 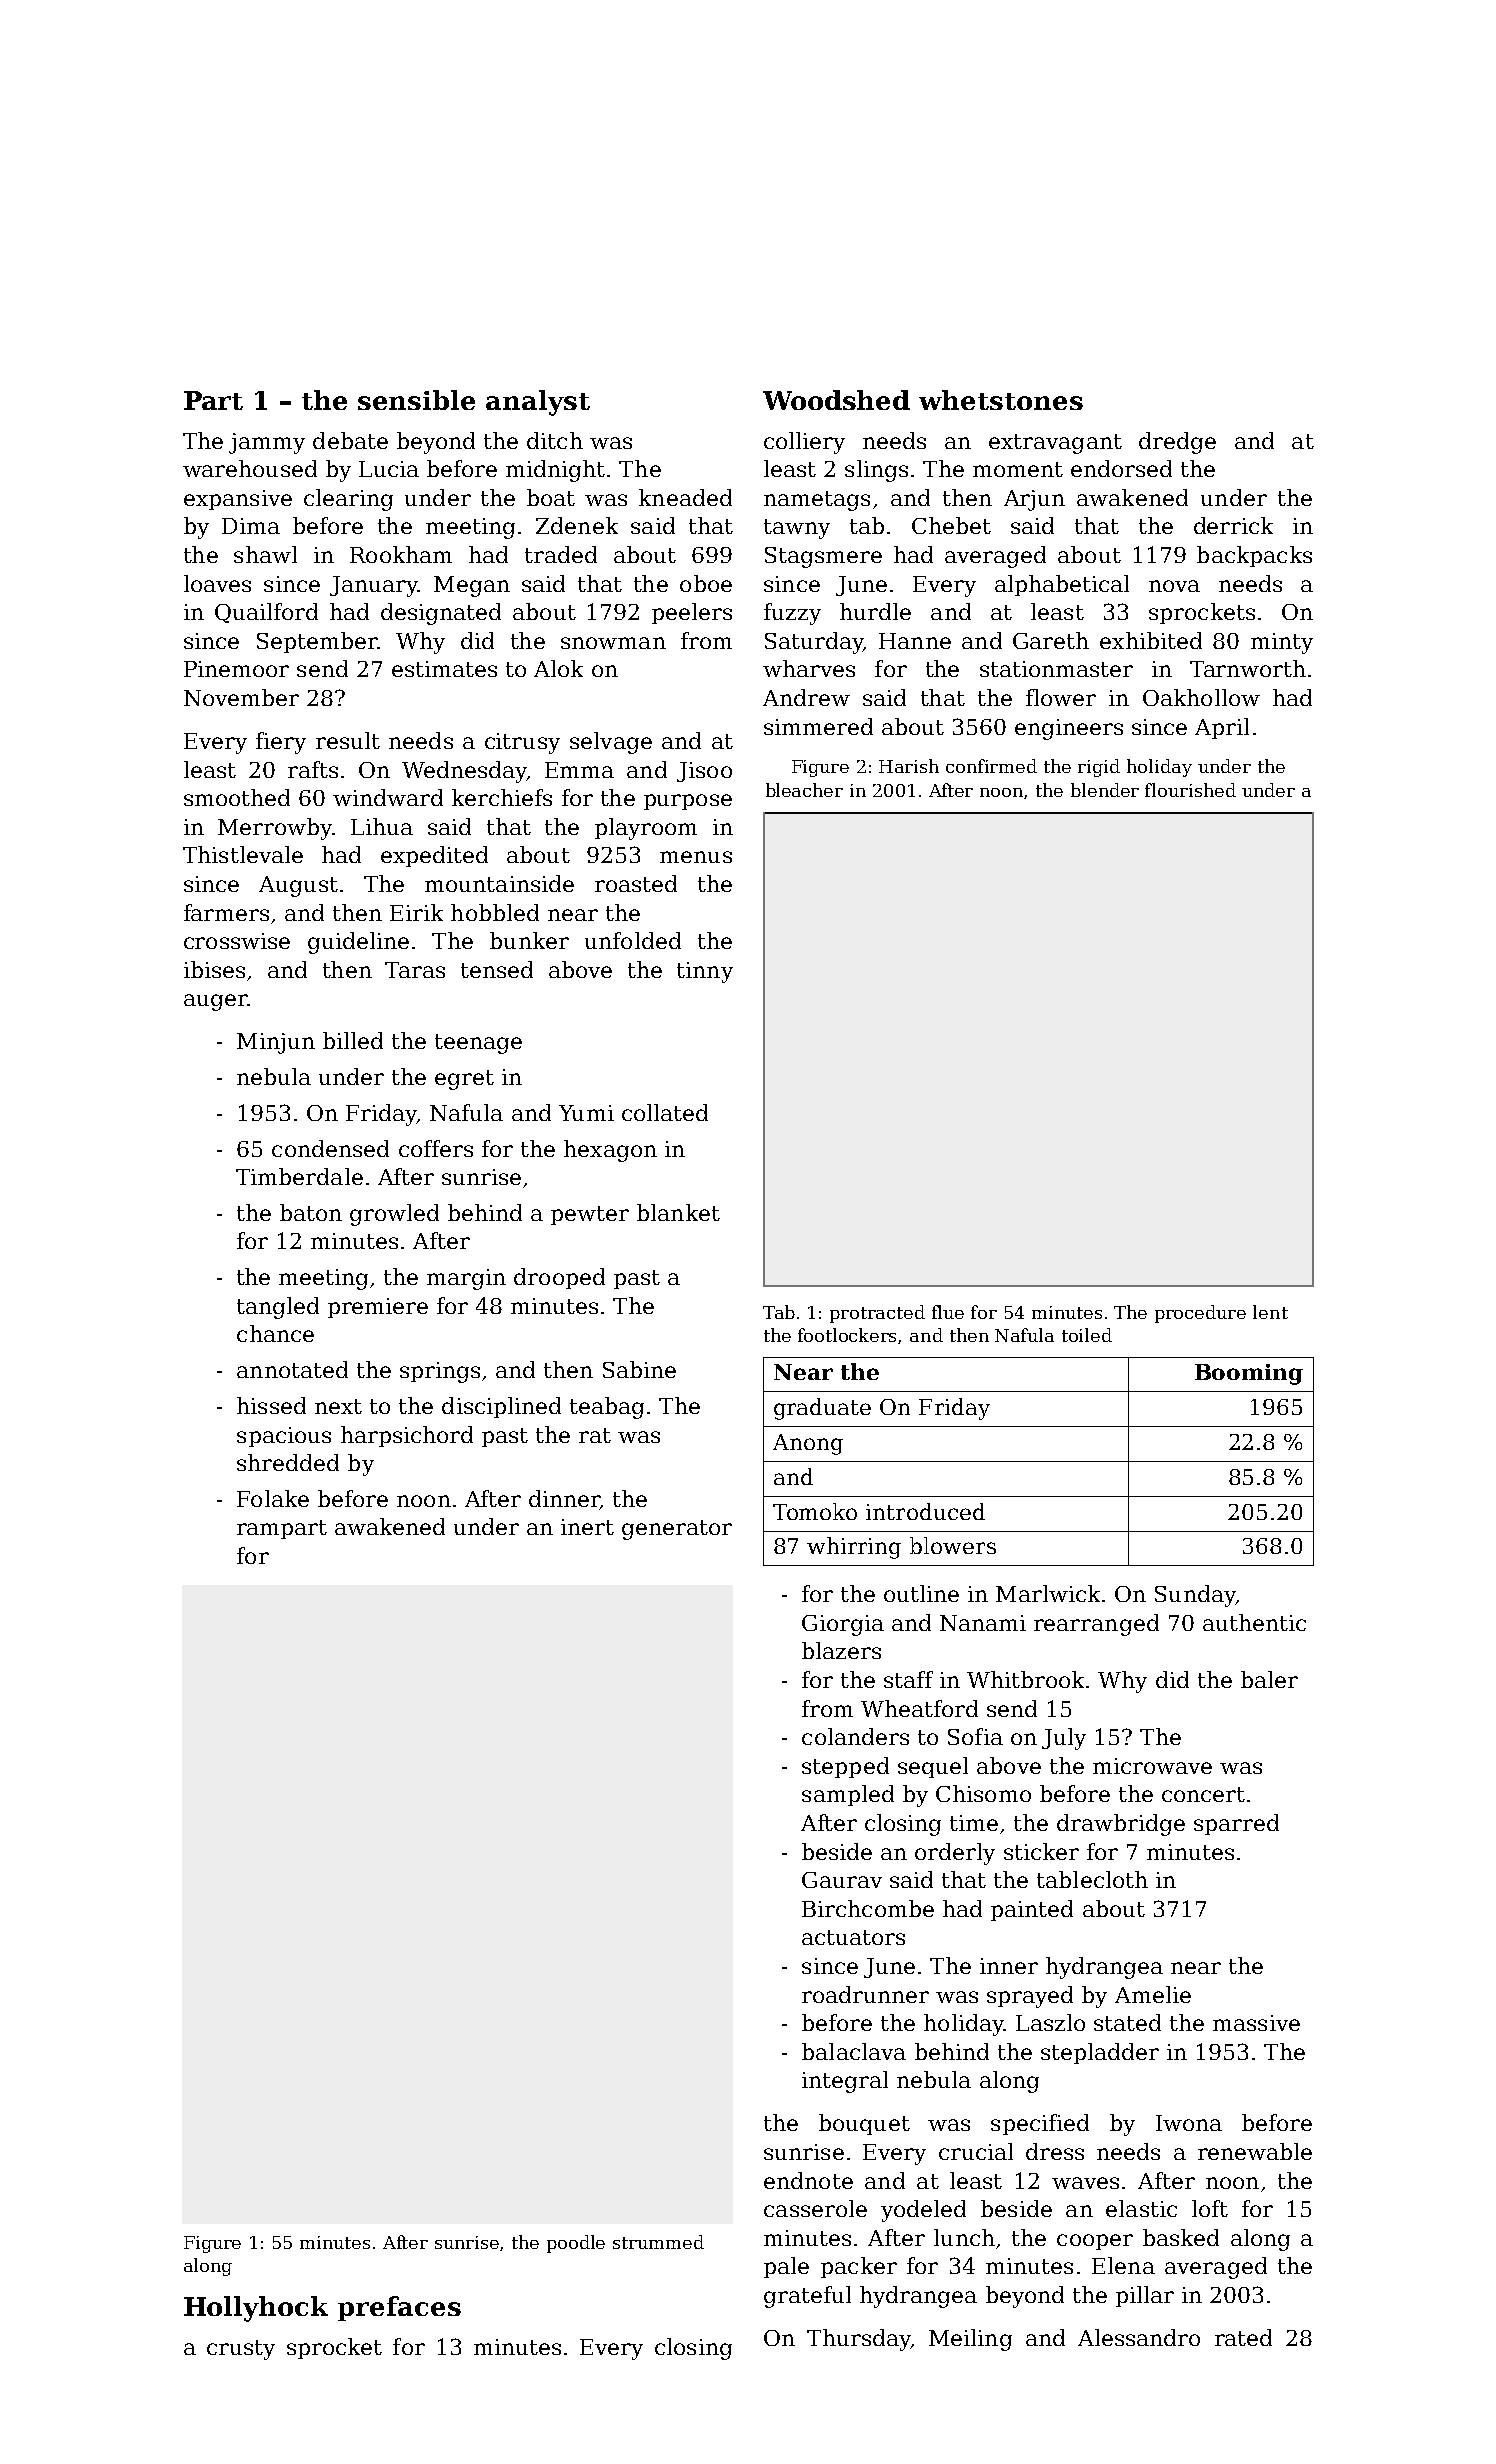 I want to click on toiled, so click(x=1087, y=1335).
